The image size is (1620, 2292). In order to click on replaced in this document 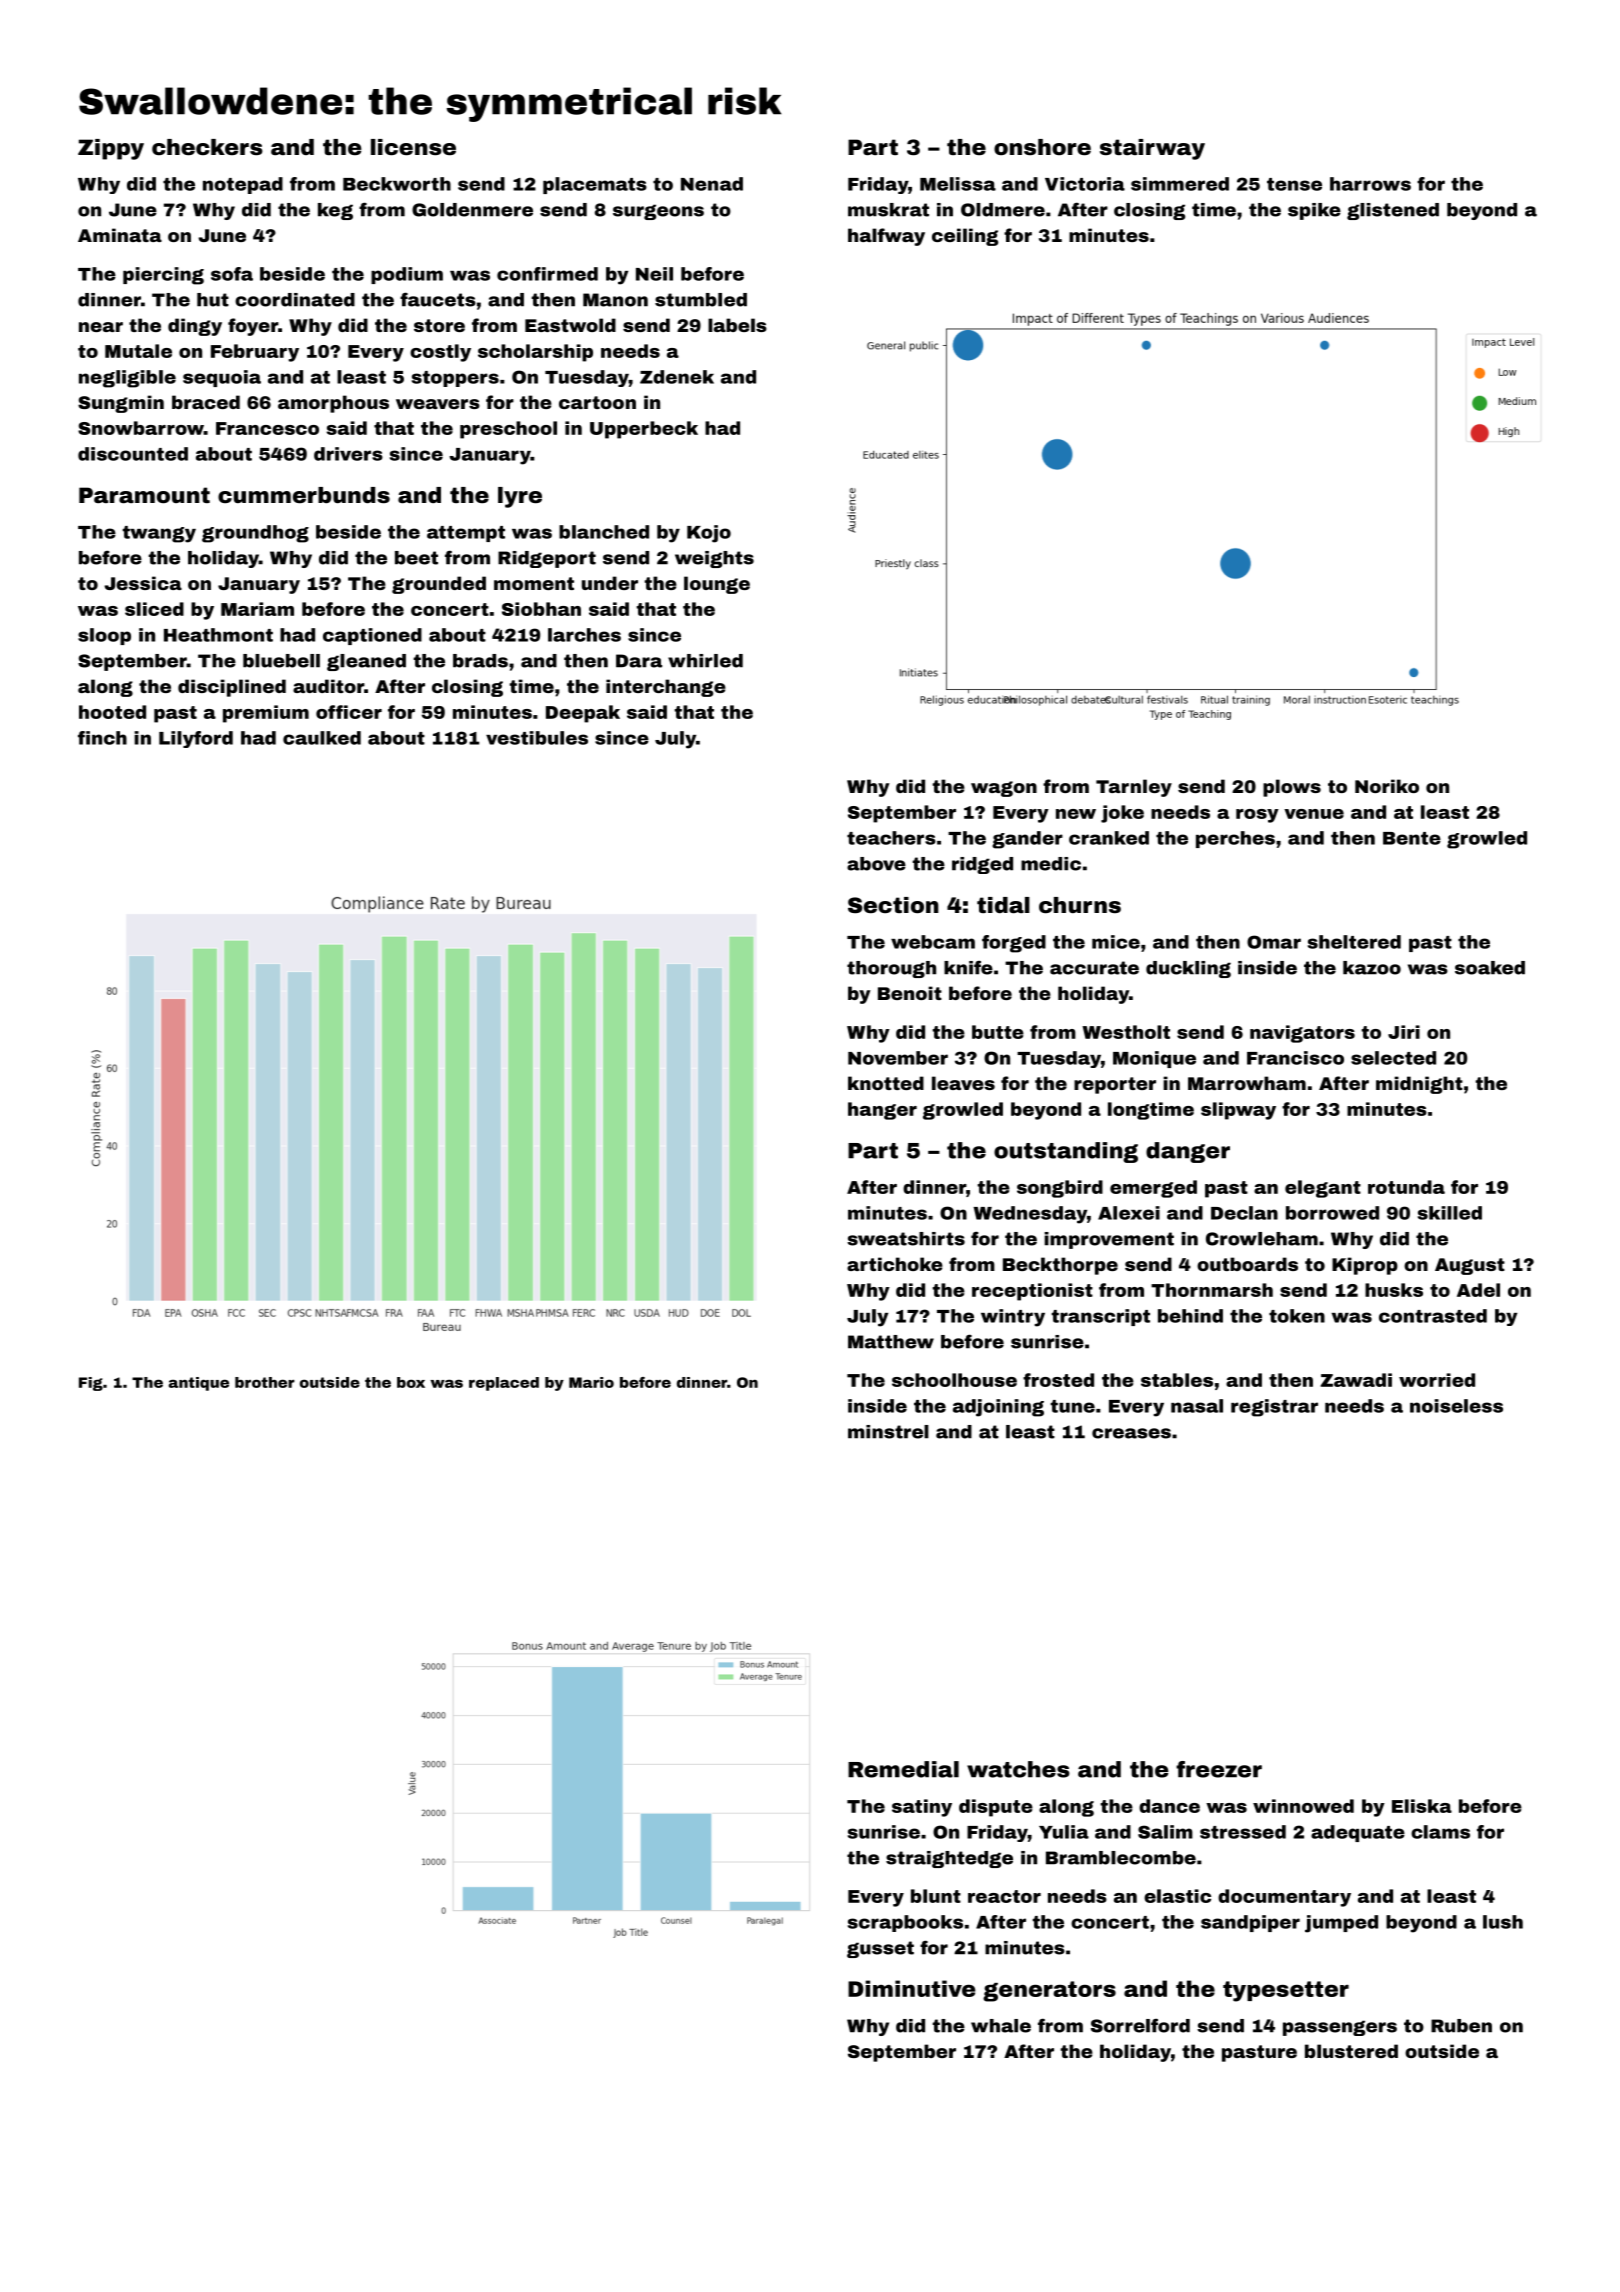, I will do `click(504, 1384)`.
